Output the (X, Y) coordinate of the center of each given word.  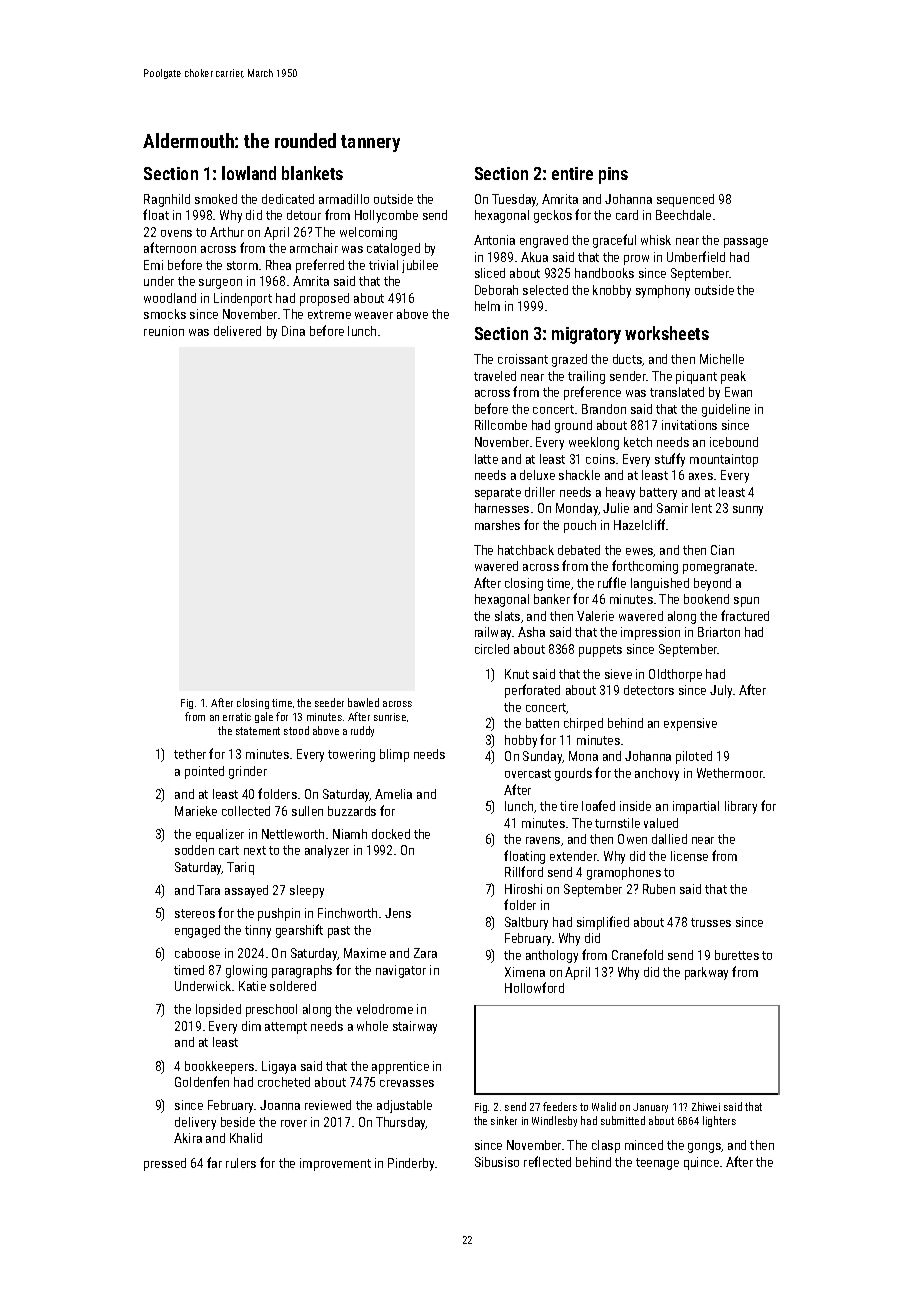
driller (540, 492)
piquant (696, 377)
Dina (293, 331)
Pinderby (411, 1164)
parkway (706, 973)
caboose (197, 953)
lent (702, 508)
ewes (640, 552)
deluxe (537, 475)
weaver (374, 315)
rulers (241, 1163)
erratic (237, 717)
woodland (170, 298)
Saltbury (526, 923)
